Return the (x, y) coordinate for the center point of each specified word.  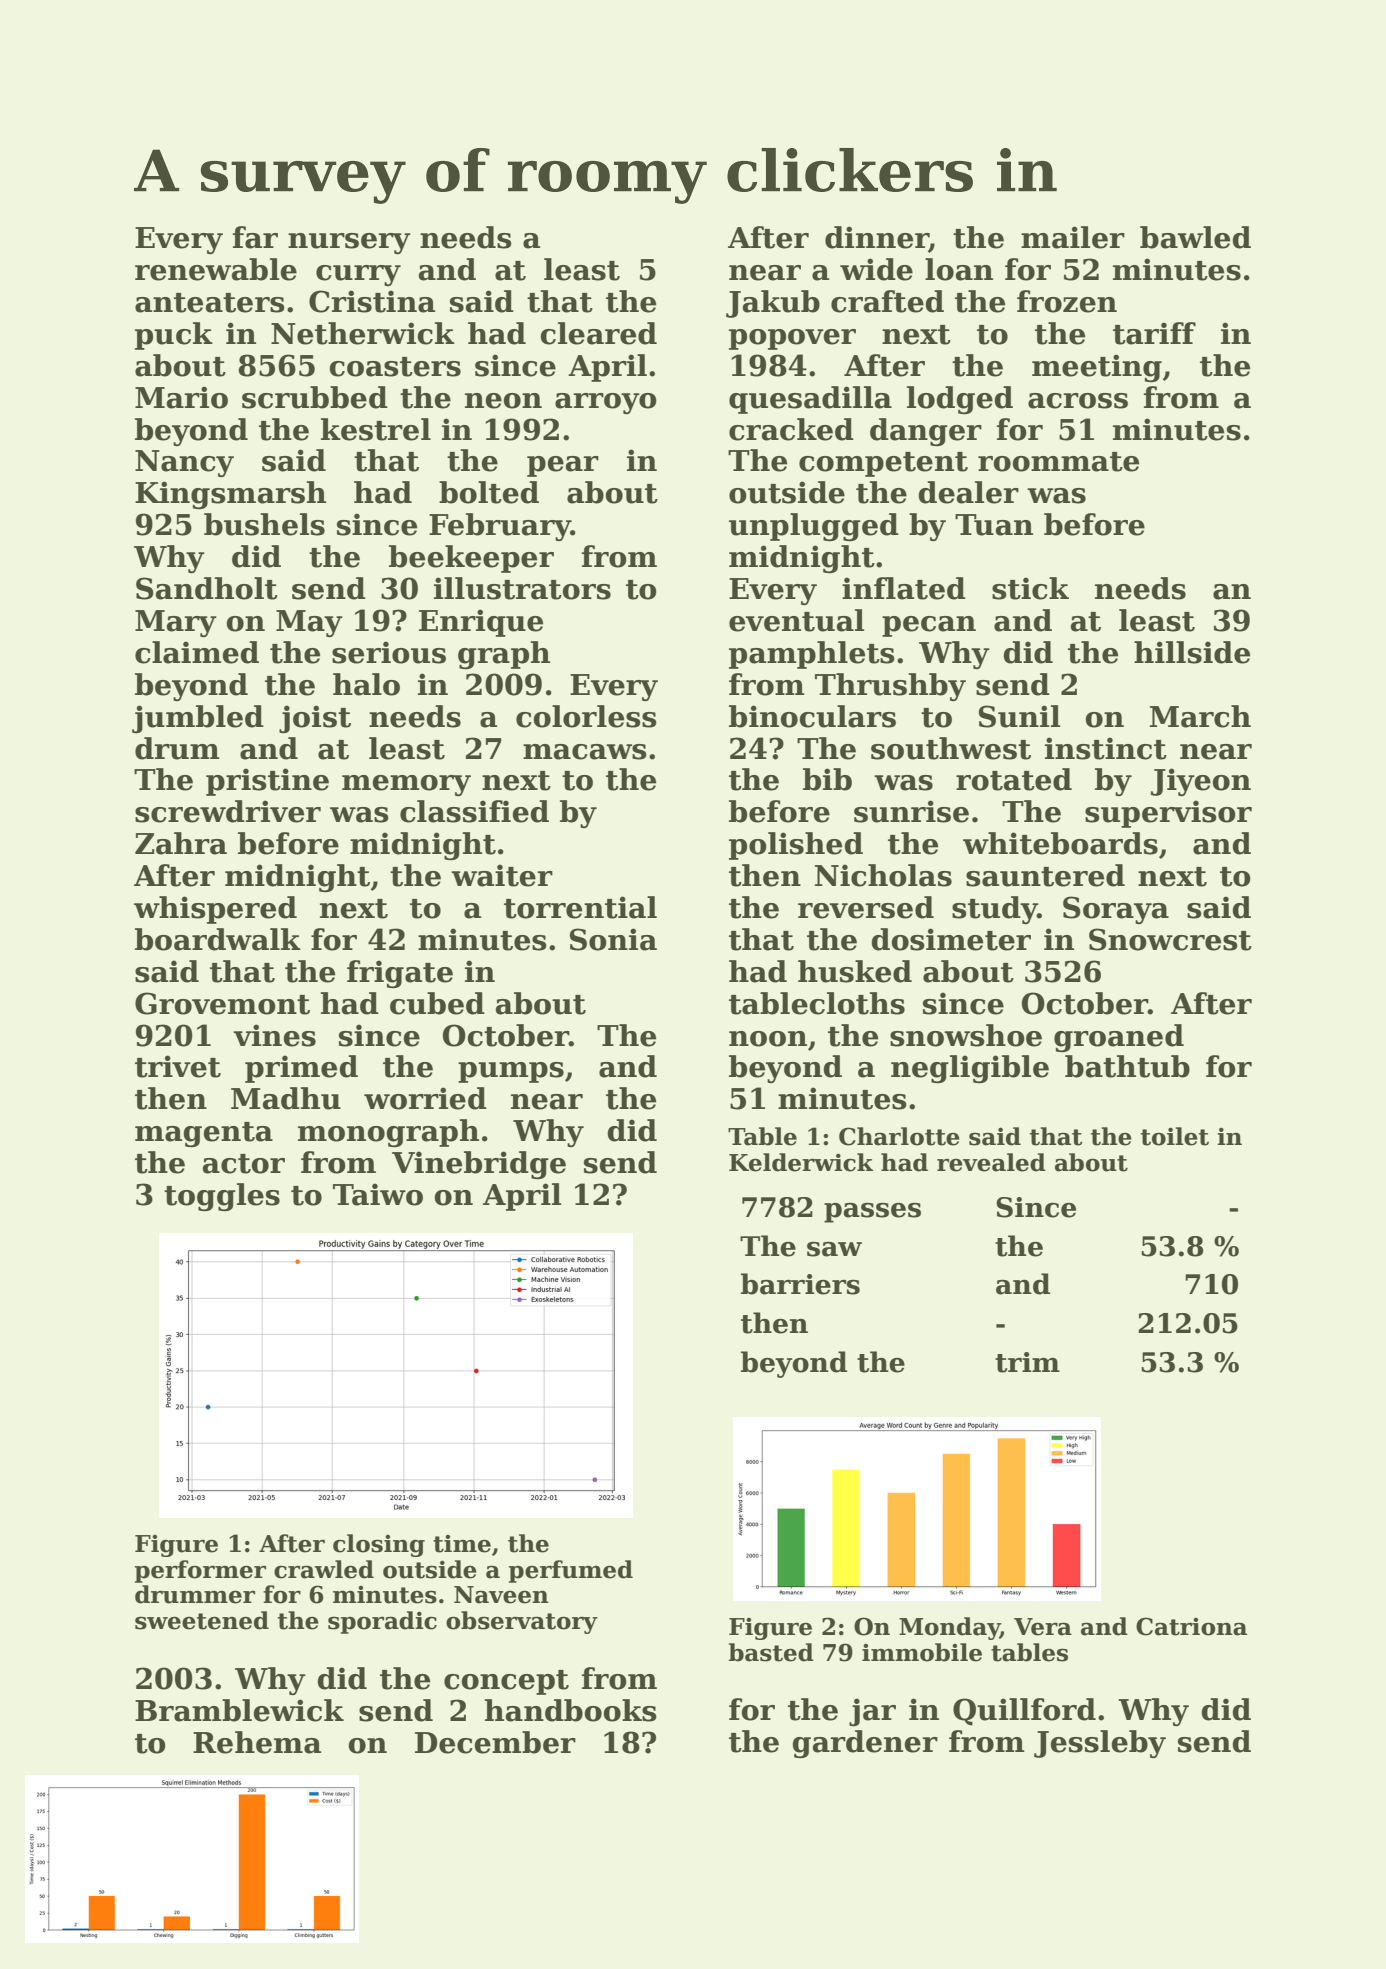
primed (301, 1069)
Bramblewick (239, 1710)
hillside (1192, 652)
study (995, 910)
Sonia (613, 939)
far (255, 237)
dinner (877, 238)
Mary (176, 623)
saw (834, 1249)
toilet (1175, 1136)
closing (379, 1545)
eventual (796, 620)
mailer (1073, 237)
